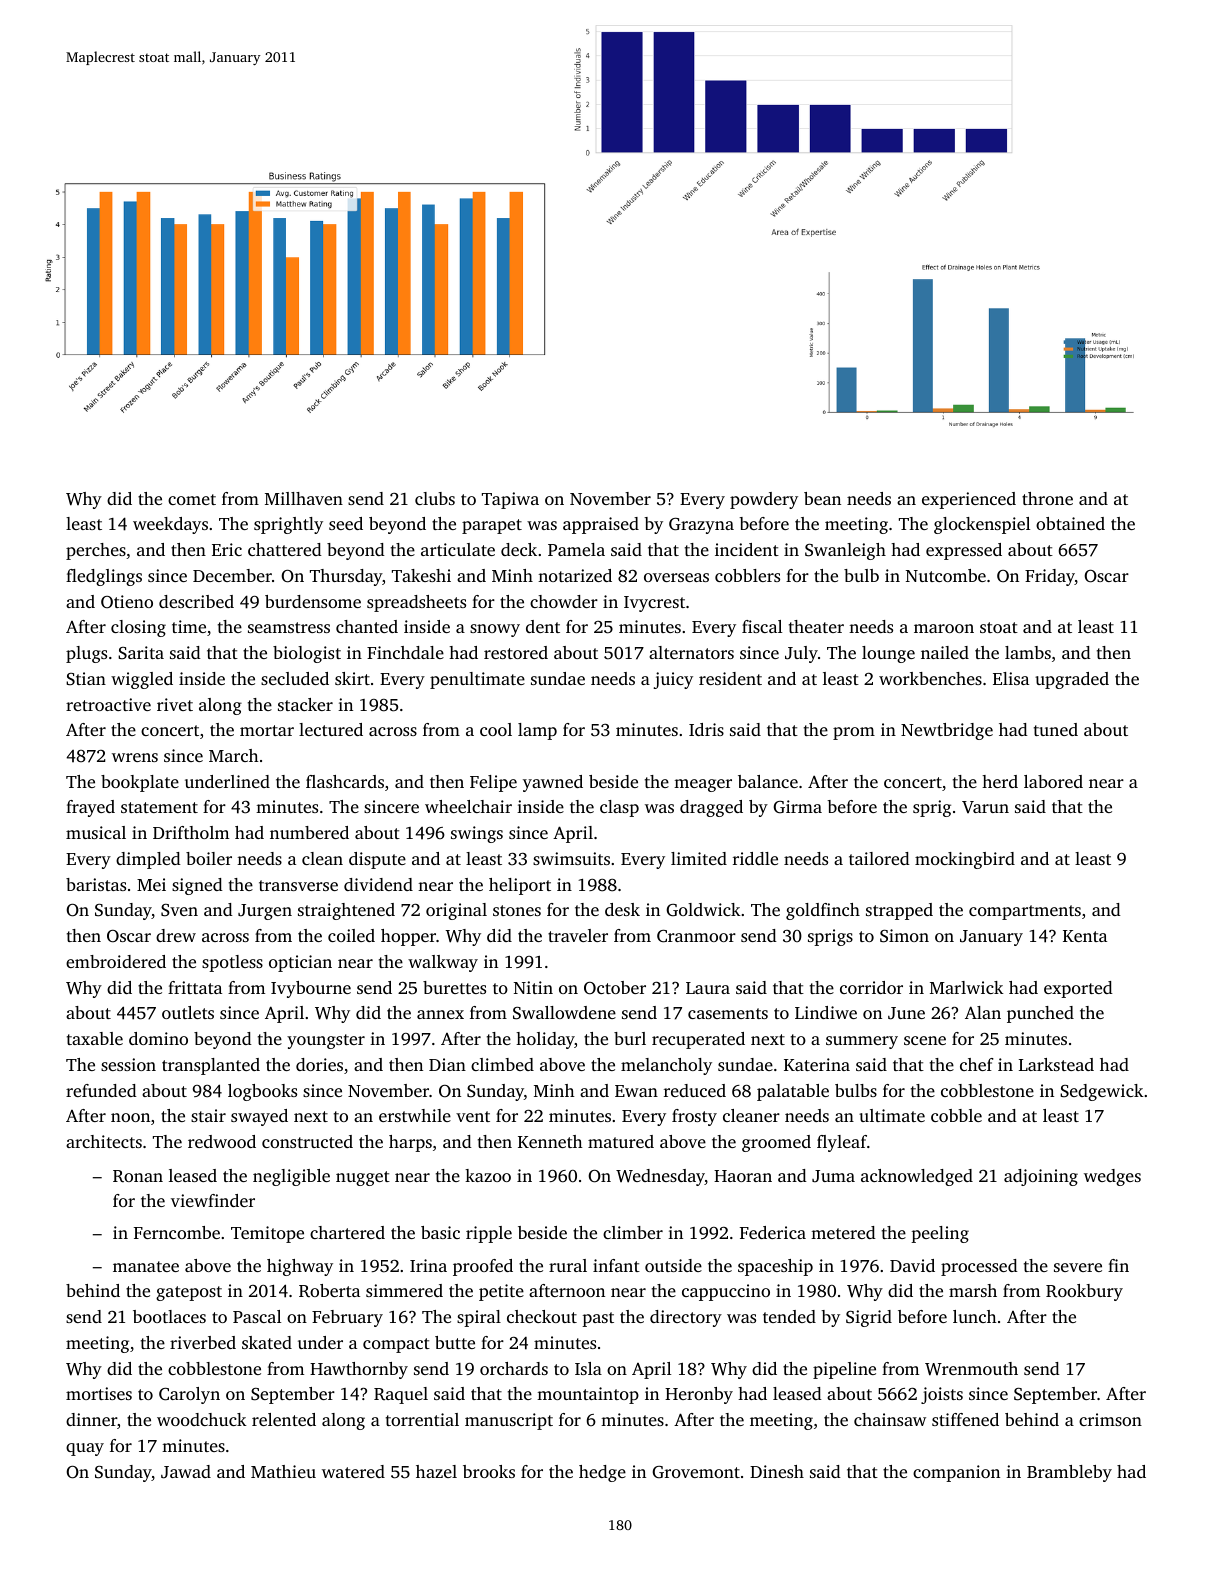 Image resolution: width=1216 pixels, height=1573 pixels. Describe the element at coordinates (982, 525) in the document. I see `glockenspiel` at that location.
